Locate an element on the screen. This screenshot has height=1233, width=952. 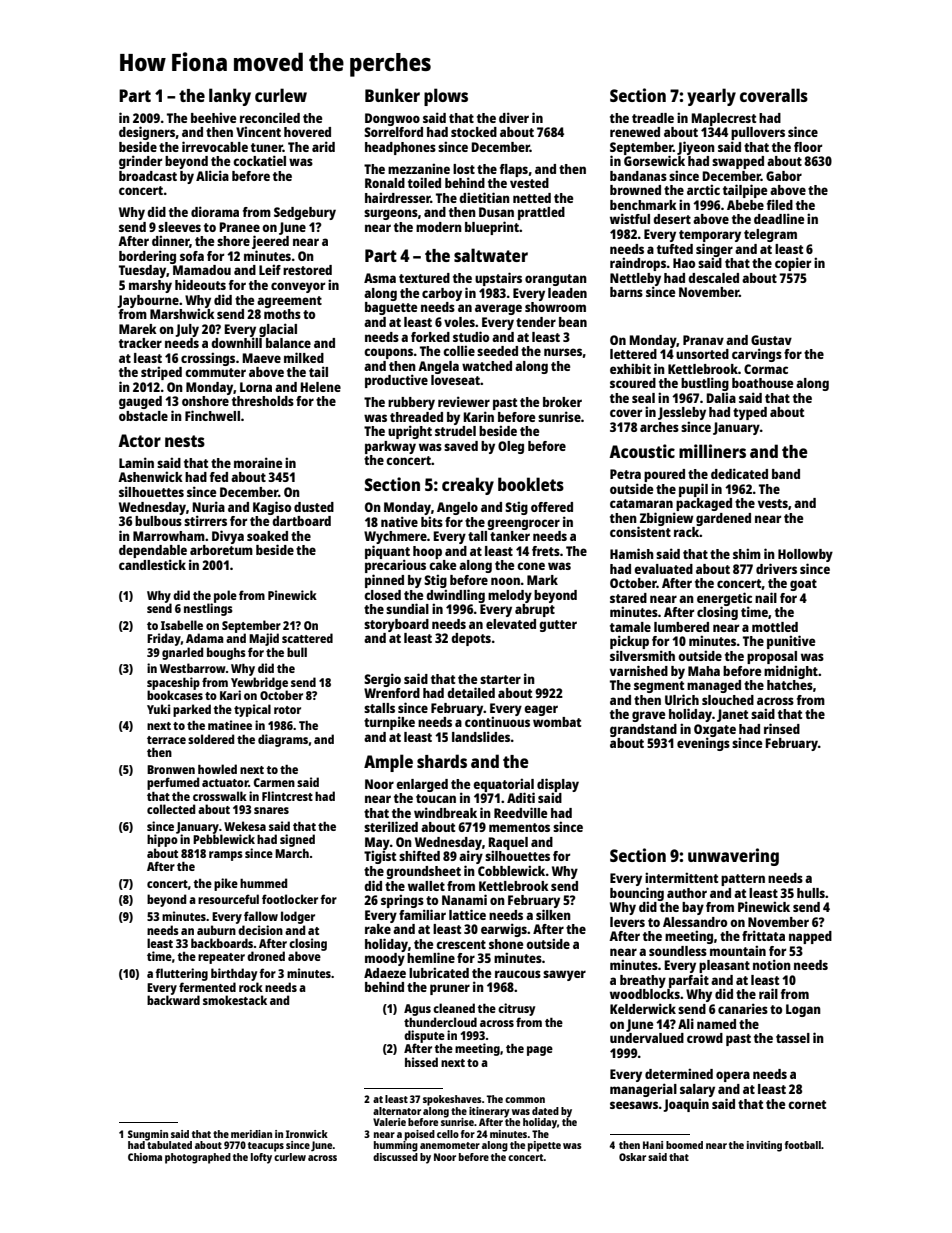
hulls is located at coordinates (811, 893).
